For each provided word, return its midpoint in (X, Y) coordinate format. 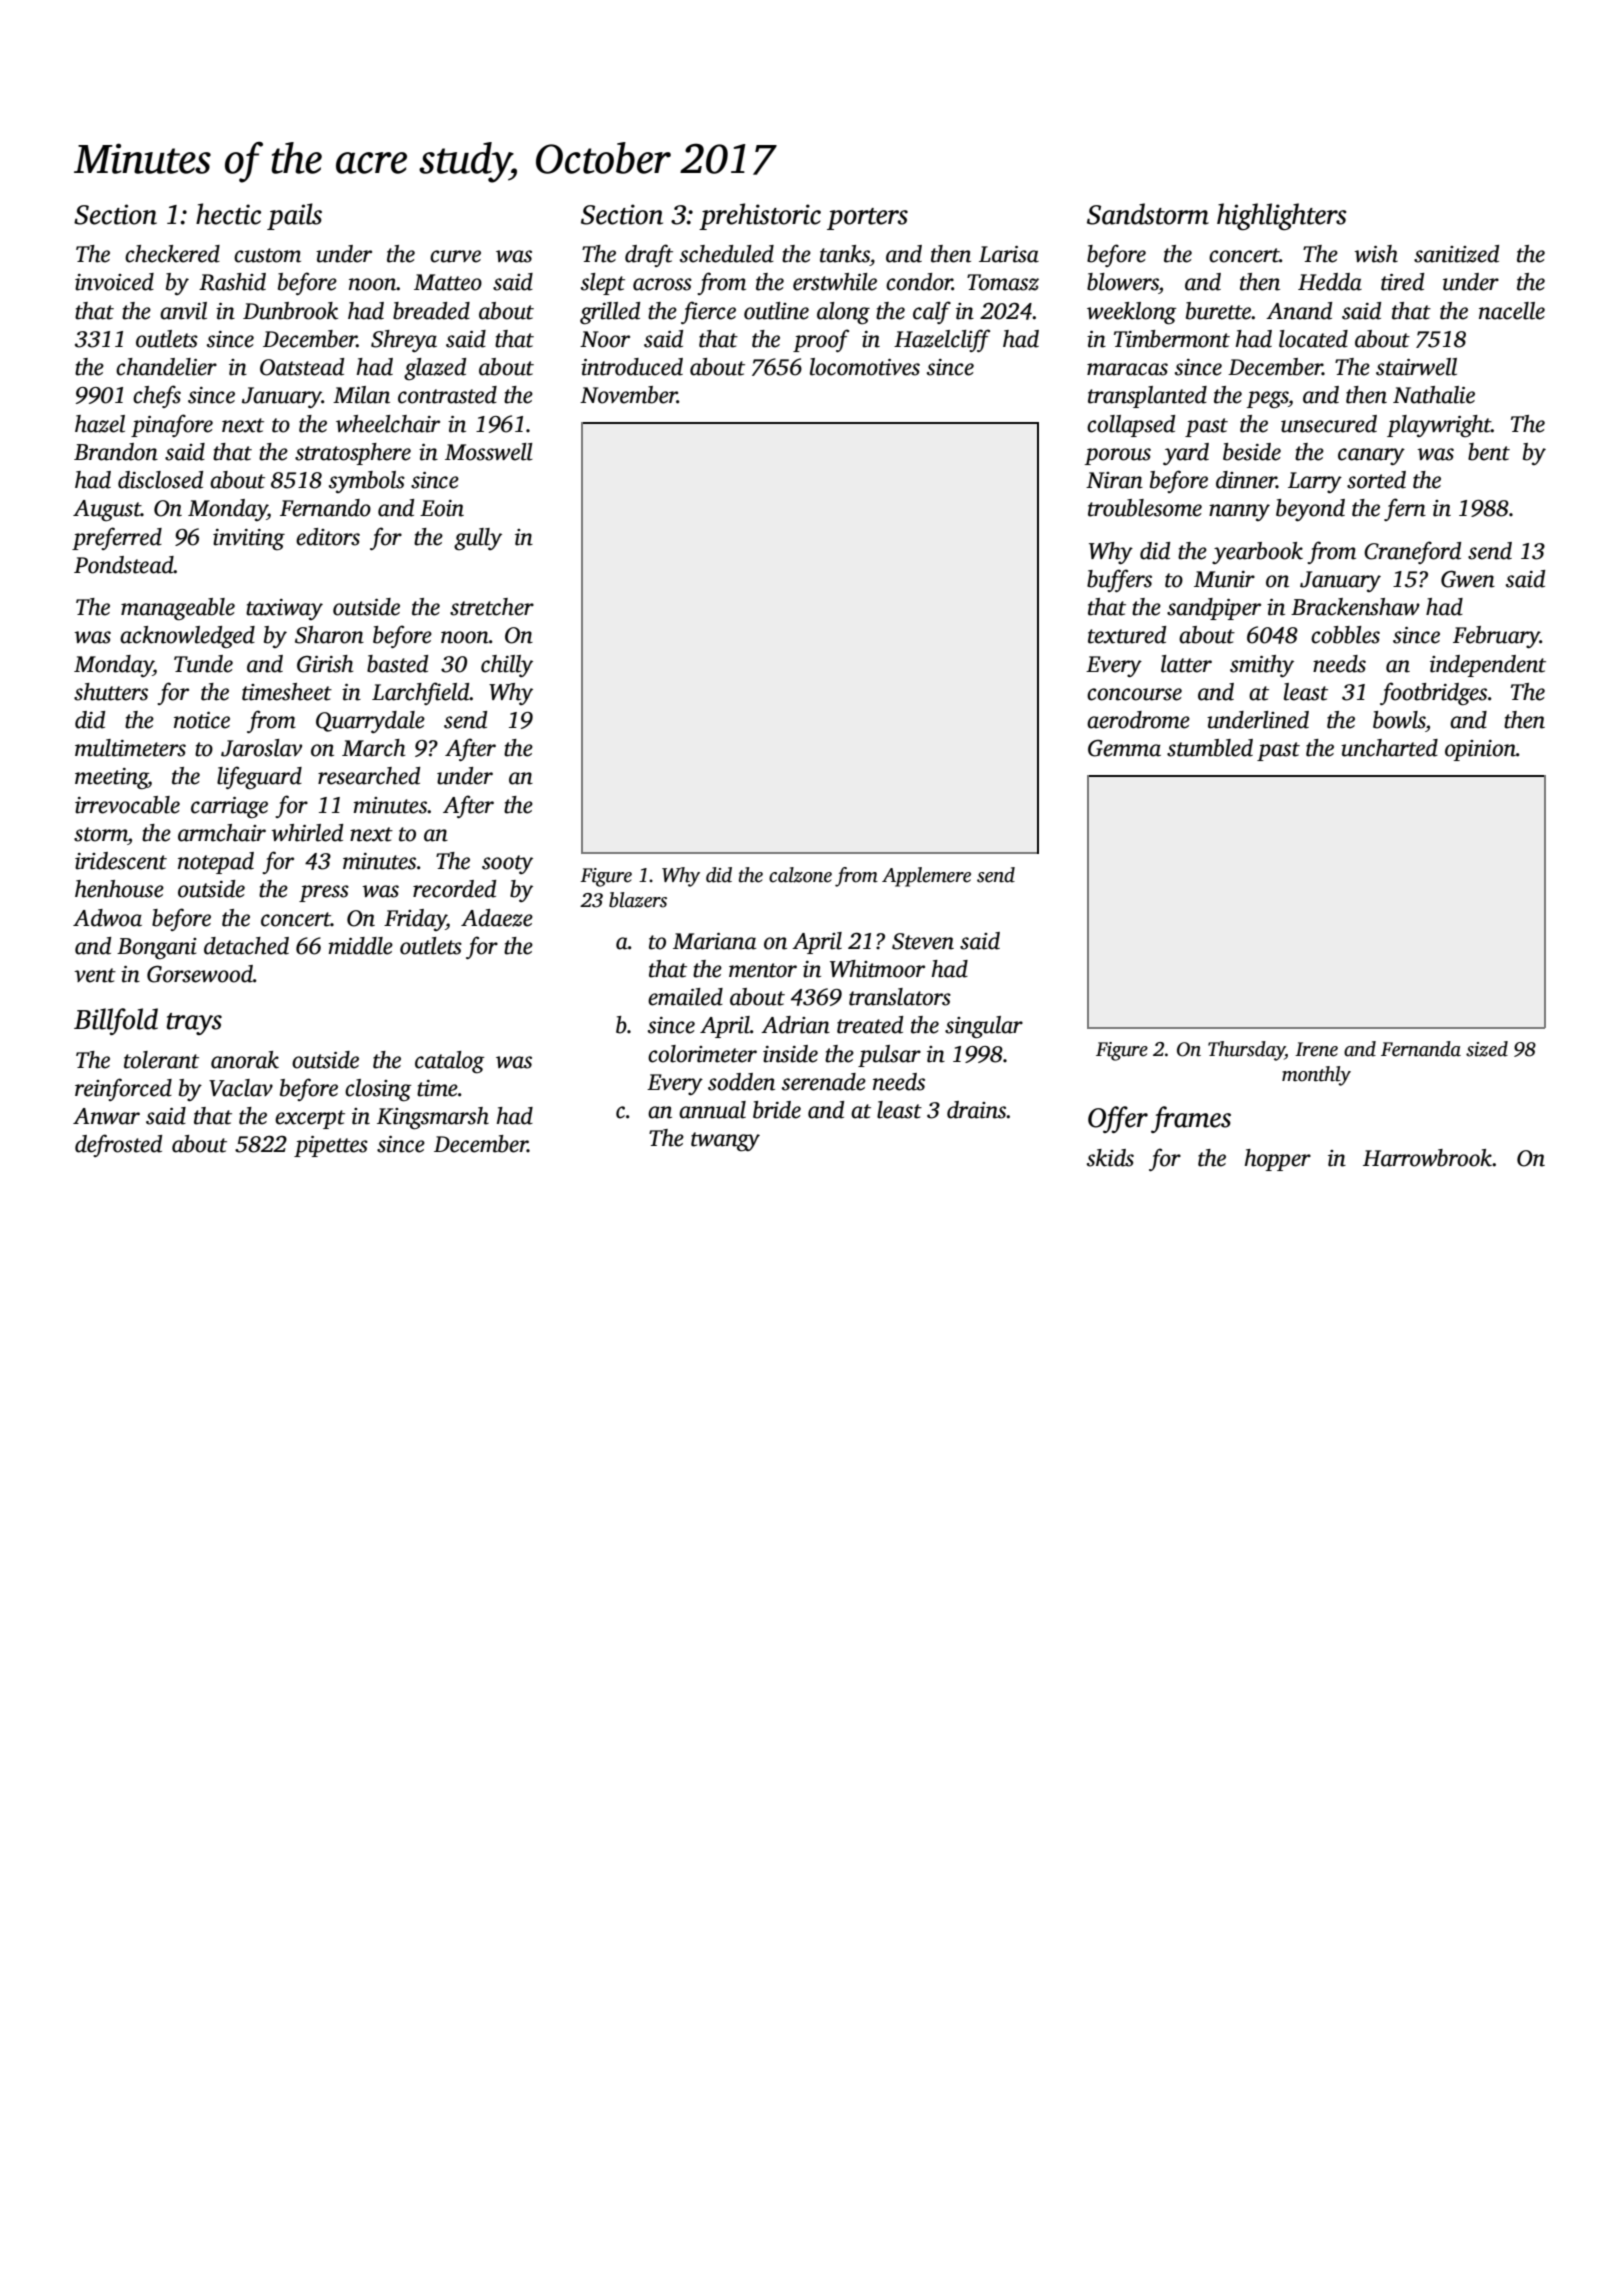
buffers (1119, 580)
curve (455, 256)
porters (867, 219)
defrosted (118, 1145)
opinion (1480, 750)
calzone (800, 875)
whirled (307, 833)
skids (1110, 1158)
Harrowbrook (1427, 1158)
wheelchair (388, 424)
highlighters (1281, 216)
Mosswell (489, 452)
